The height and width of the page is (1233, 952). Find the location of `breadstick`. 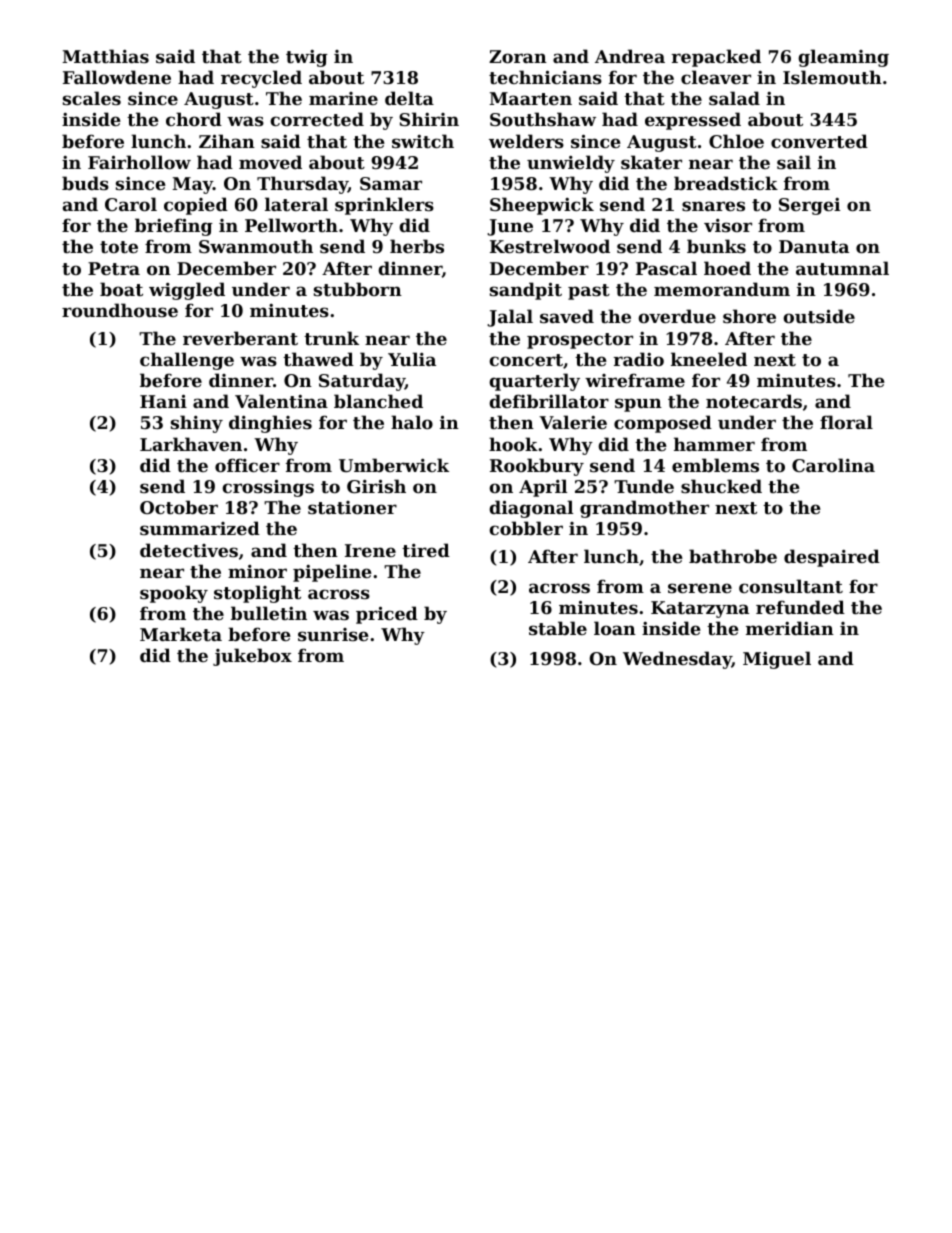

breadstick is located at coordinates (726, 183).
